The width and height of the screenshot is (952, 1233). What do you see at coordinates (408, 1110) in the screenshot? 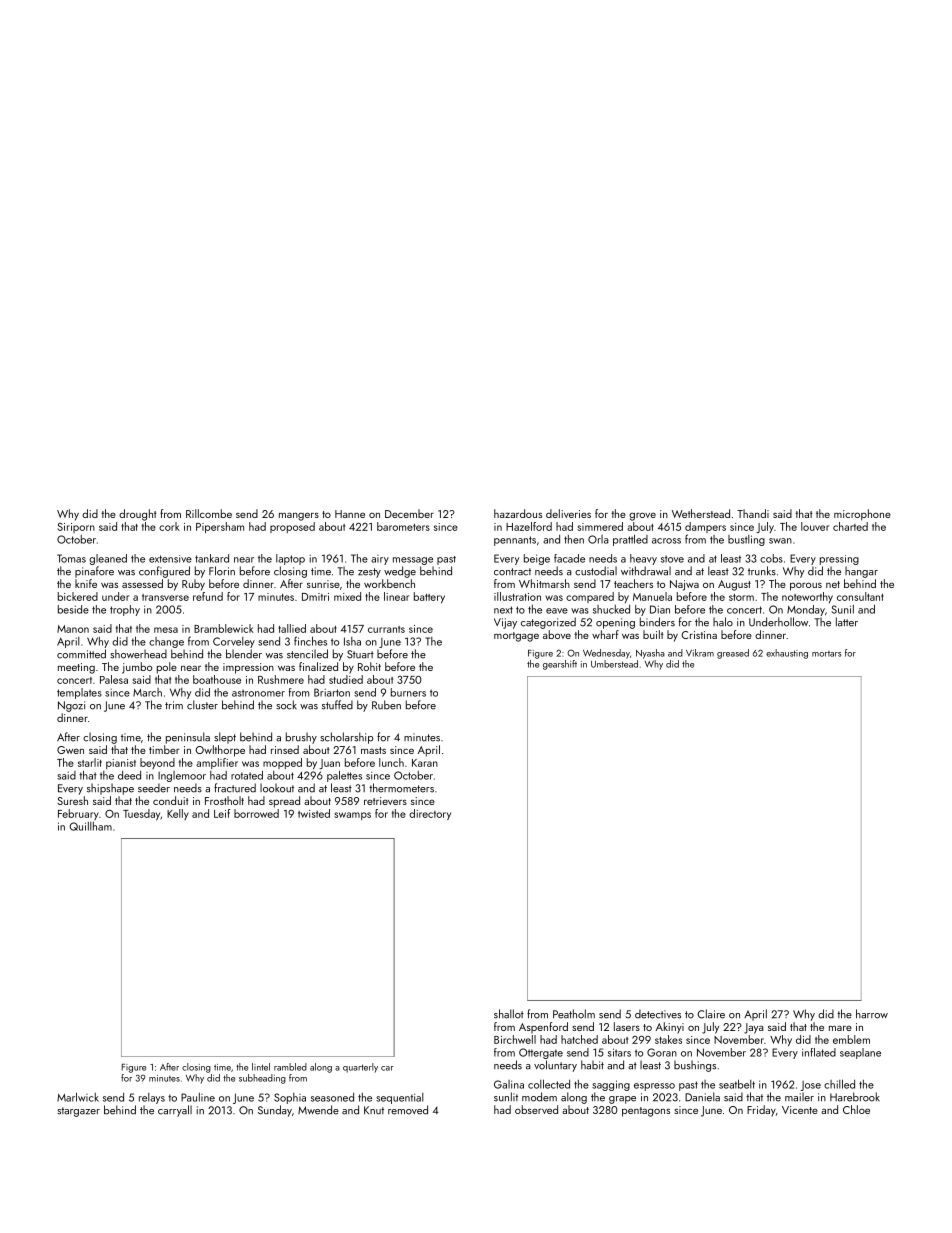
I see `removed` at bounding box center [408, 1110].
